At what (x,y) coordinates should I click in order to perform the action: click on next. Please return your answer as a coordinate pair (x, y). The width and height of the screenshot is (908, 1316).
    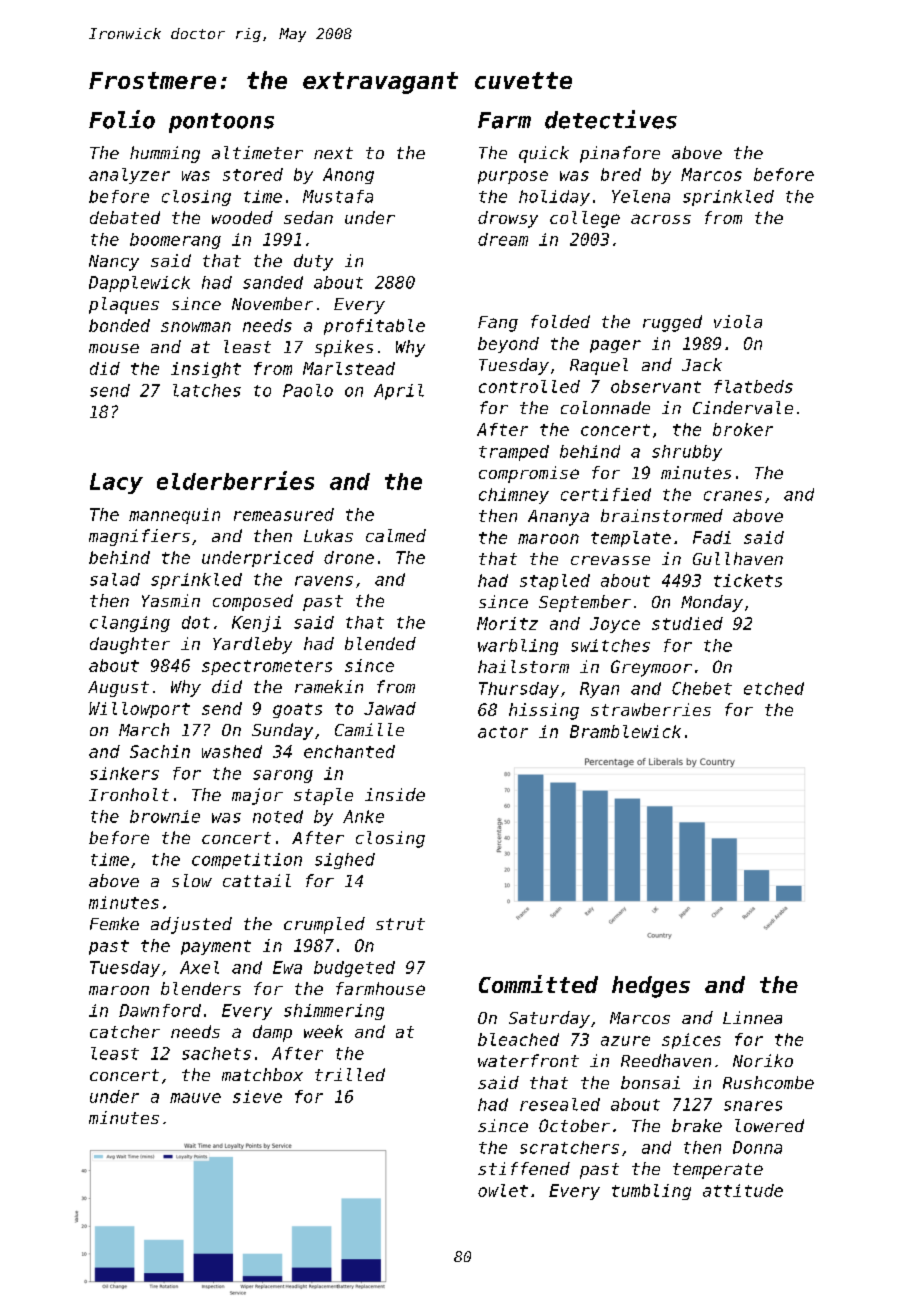
    Looking at the image, I should click on (333, 153).
